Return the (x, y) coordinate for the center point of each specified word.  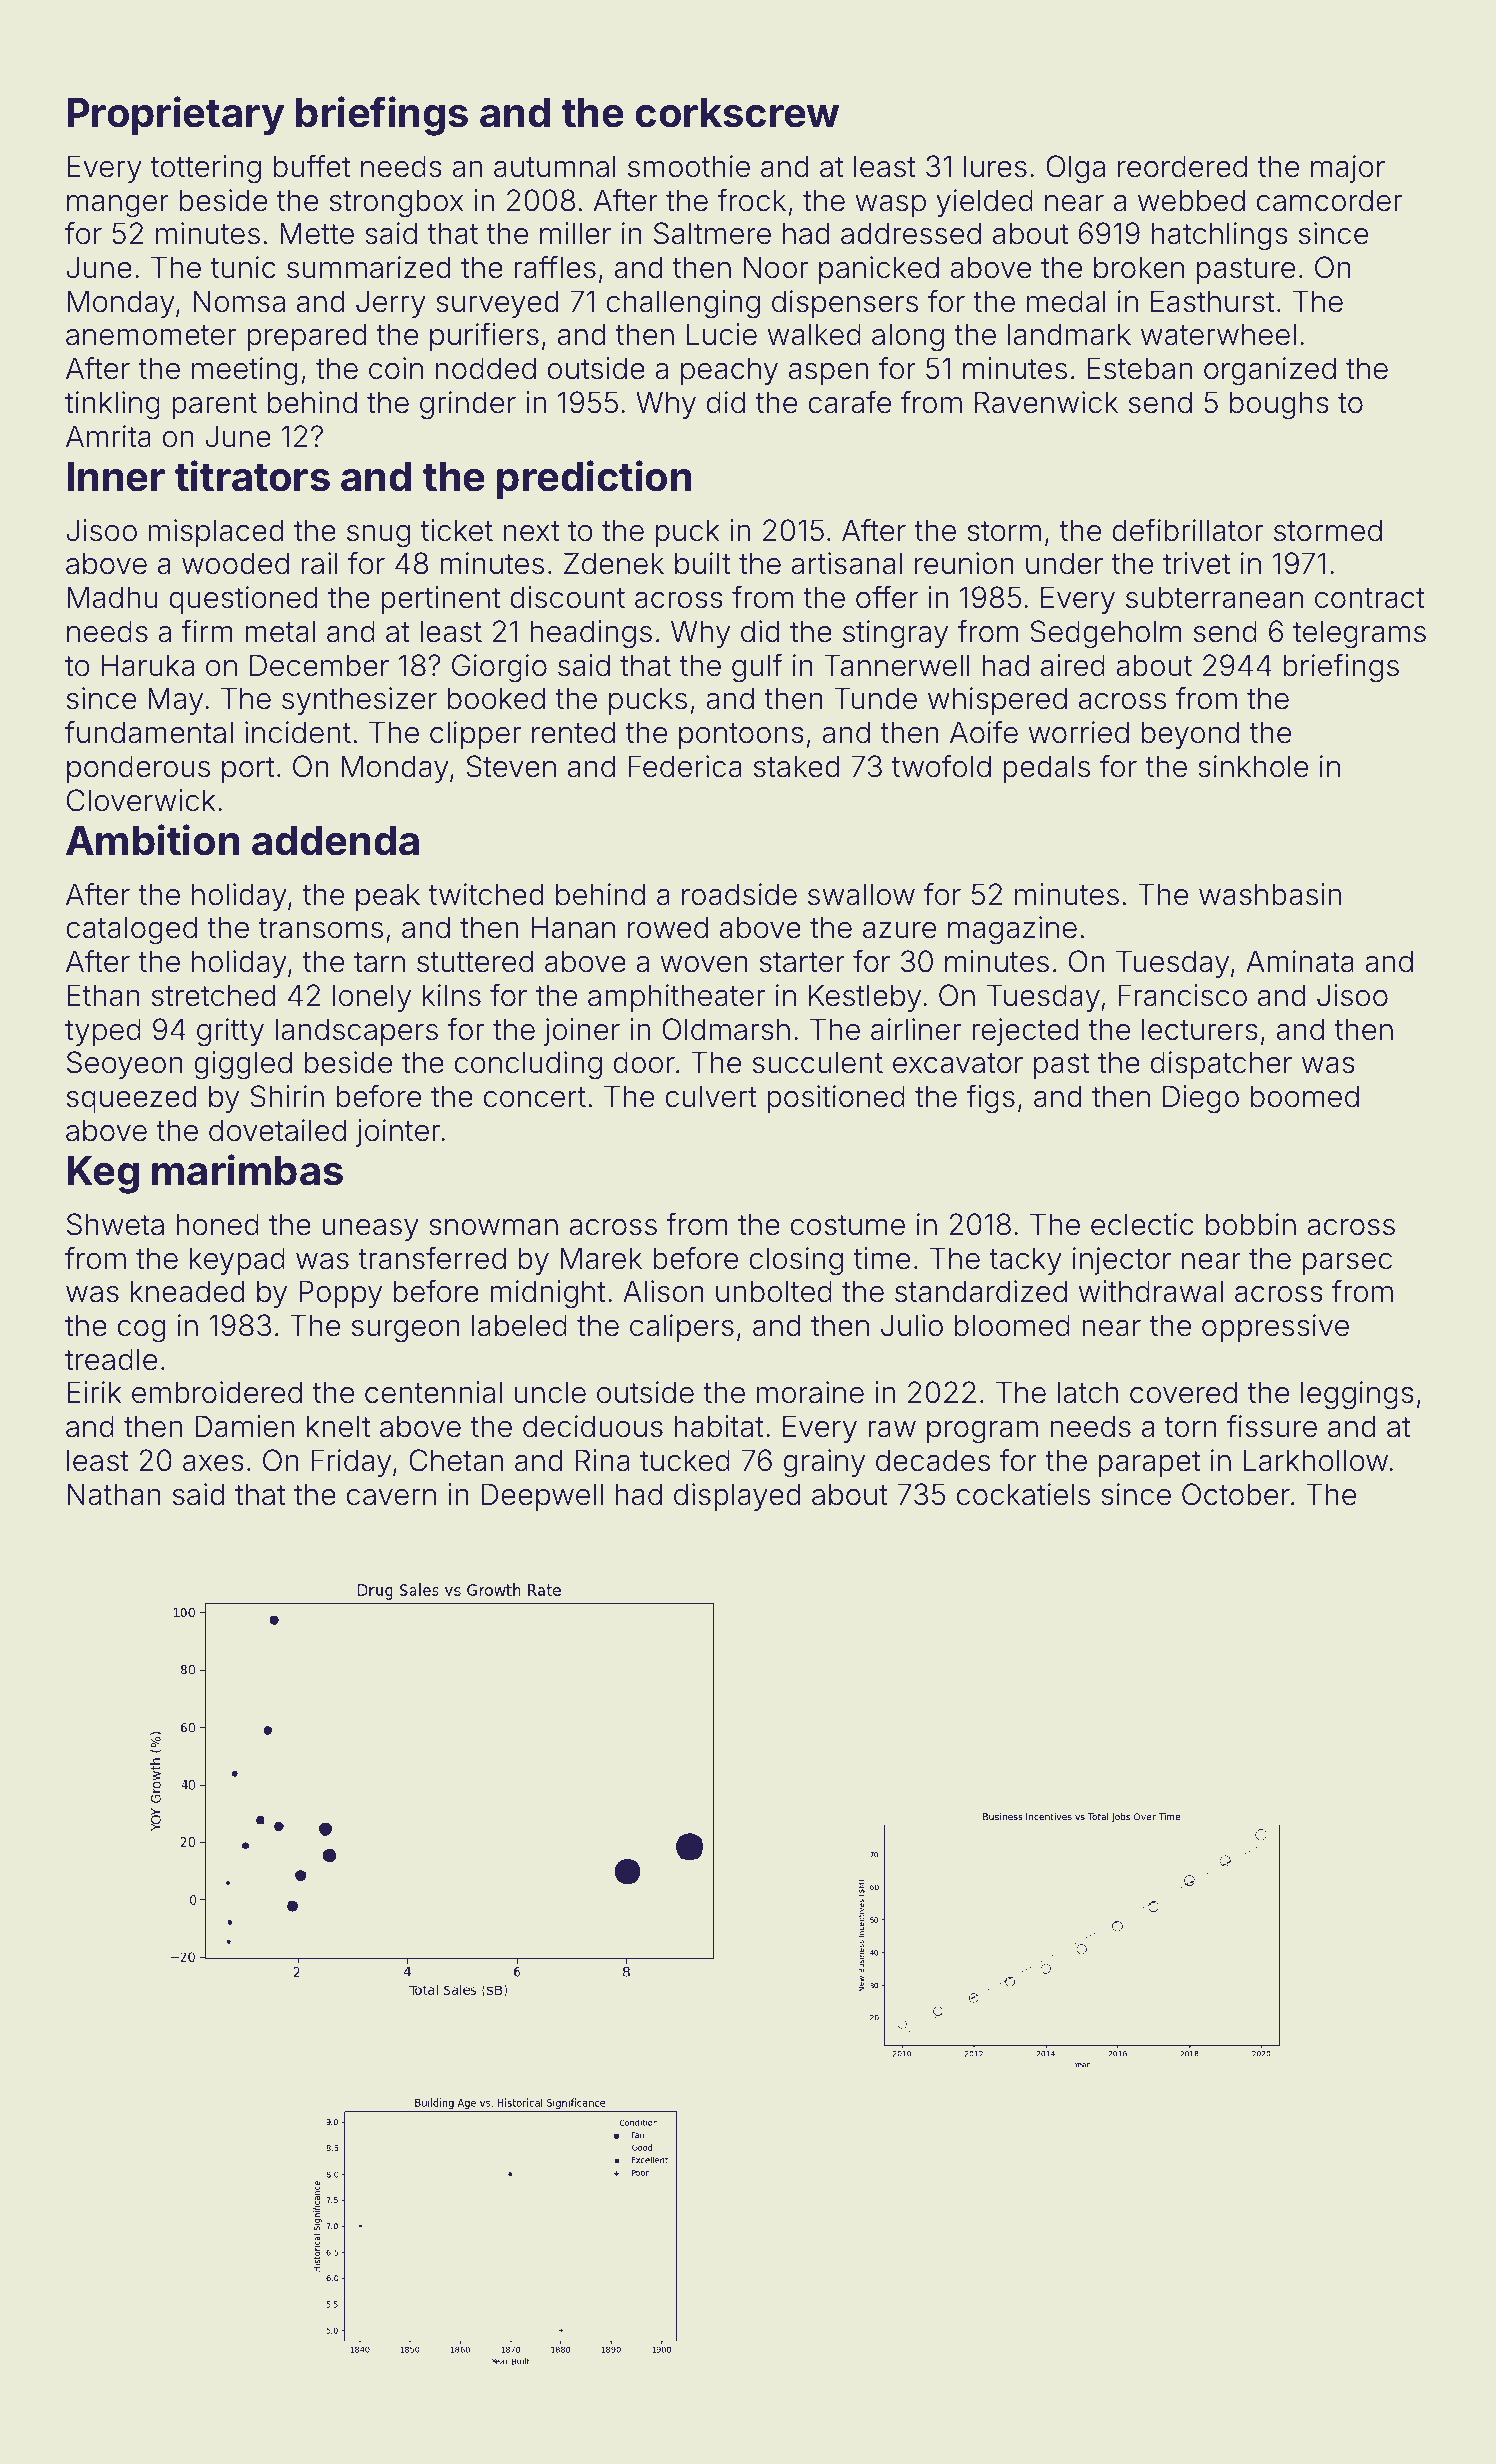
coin (396, 368)
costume (848, 1225)
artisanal (846, 563)
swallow (861, 894)
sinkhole (1253, 766)
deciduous (593, 1426)
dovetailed (277, 1130)
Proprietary (175, 116)
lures (995, 166)
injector (1122, 1261)
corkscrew (737, 113)
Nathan (114, 1494)
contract (1370, 598)
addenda (335, 841)
